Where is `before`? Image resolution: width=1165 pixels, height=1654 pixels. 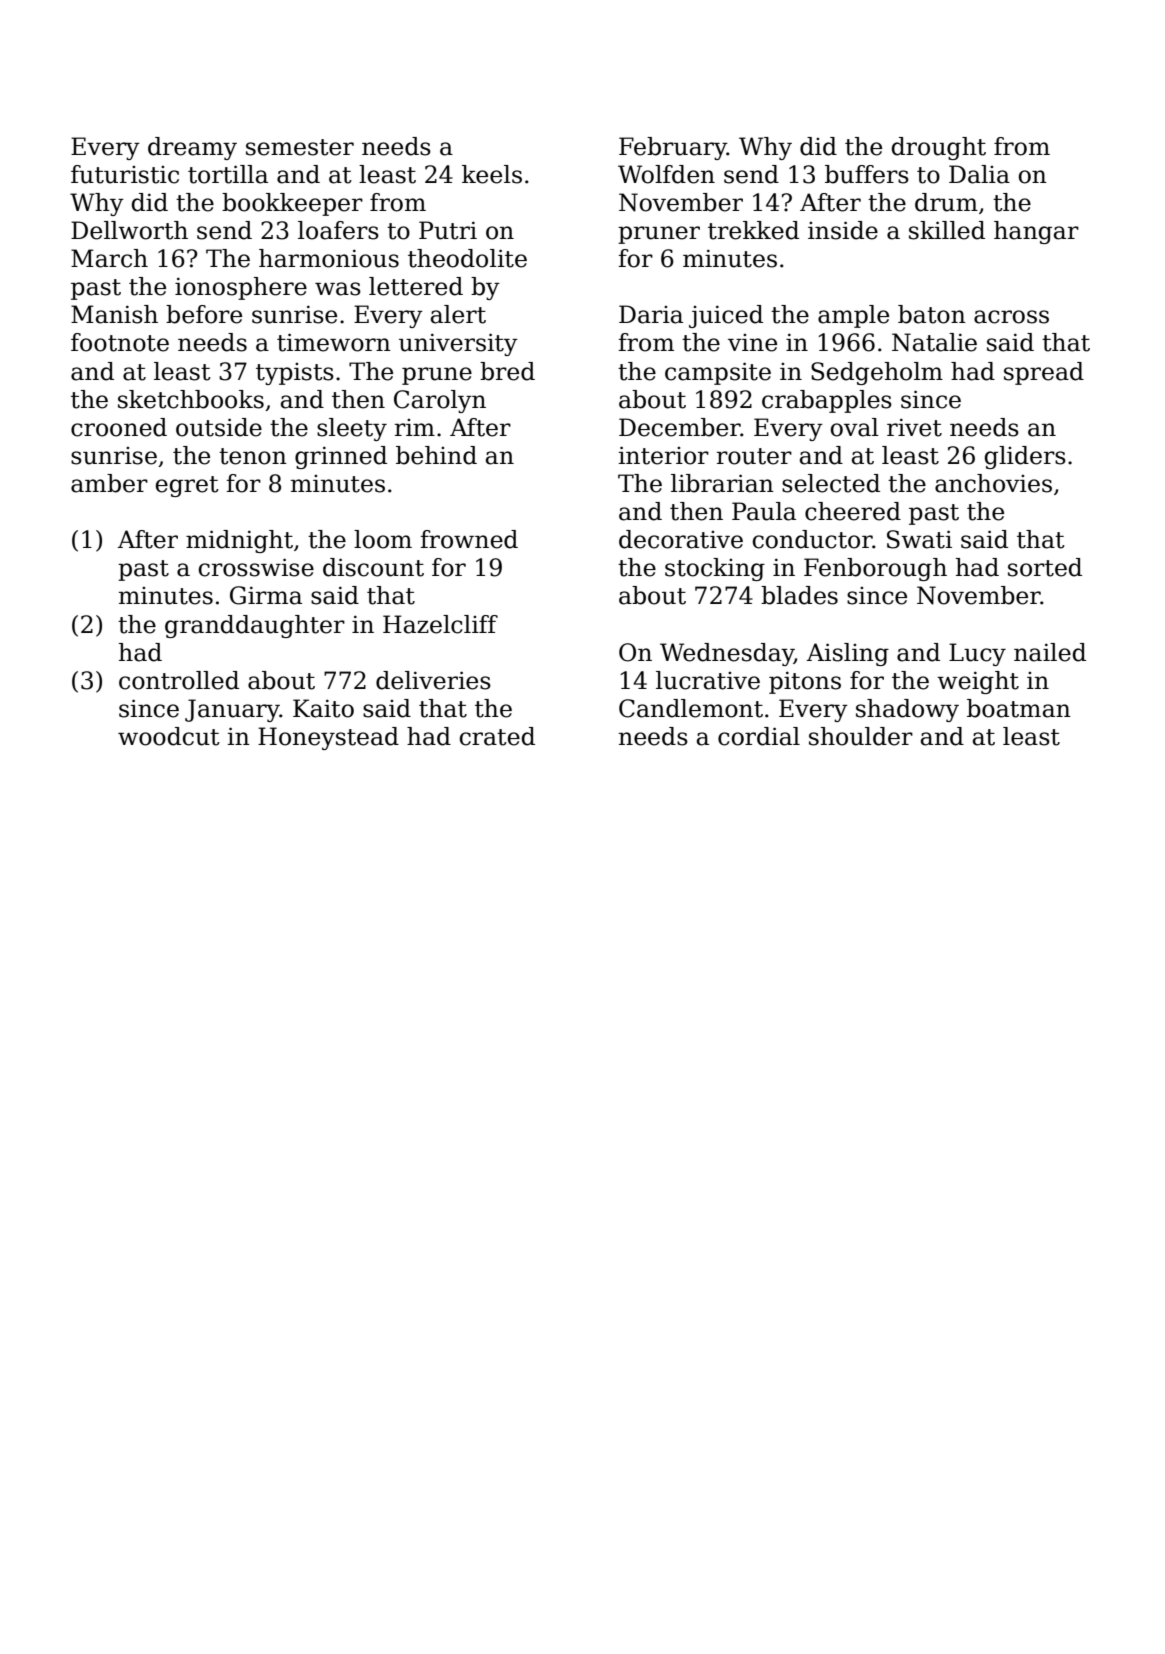
before is located at coordinates (204, 314).
